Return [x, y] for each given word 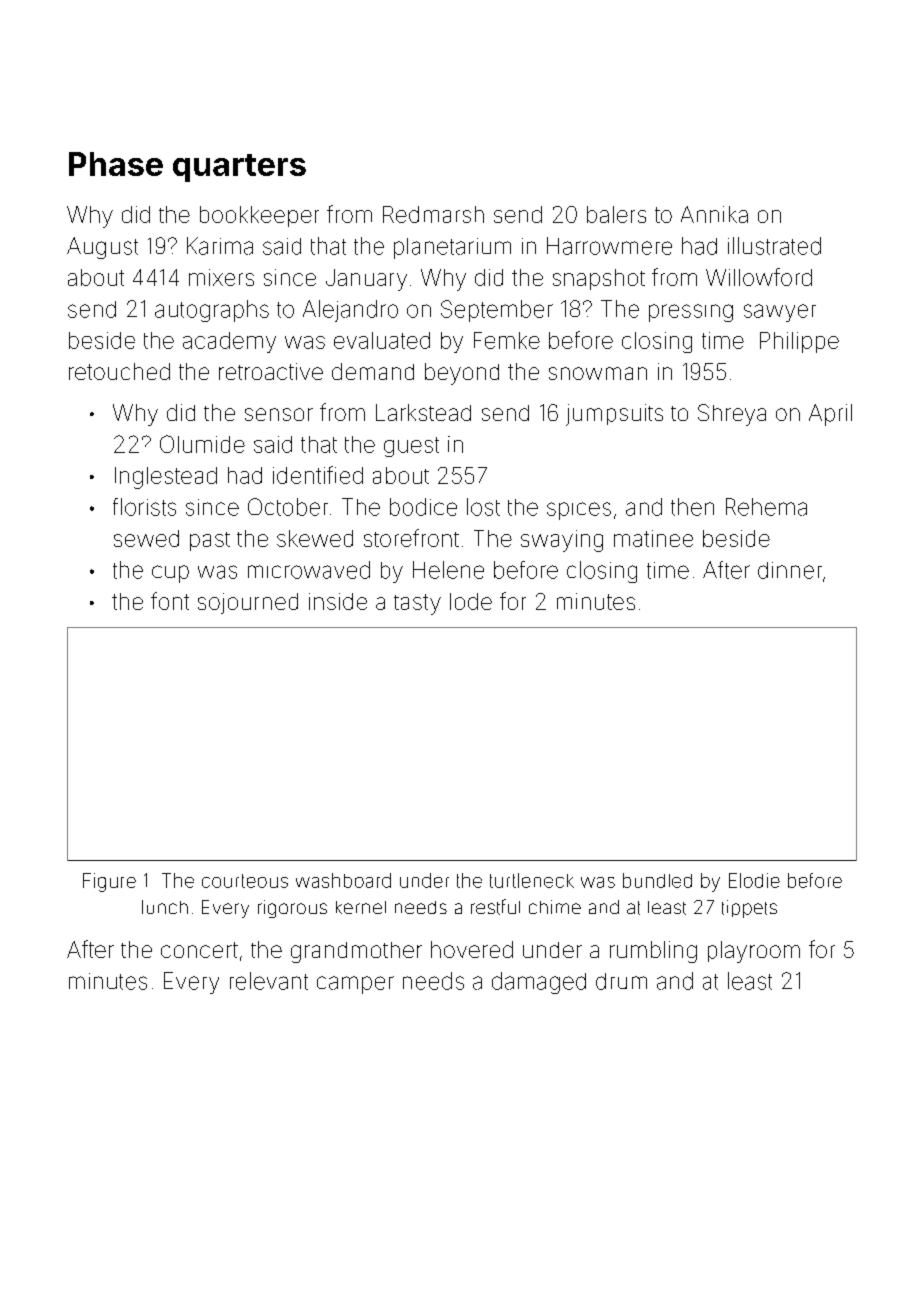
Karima [220, 246]
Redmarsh [433, 214]
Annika [714, 214]
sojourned [248, 603]
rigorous [292, 909]
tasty [417, 604]
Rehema [766, 507]
